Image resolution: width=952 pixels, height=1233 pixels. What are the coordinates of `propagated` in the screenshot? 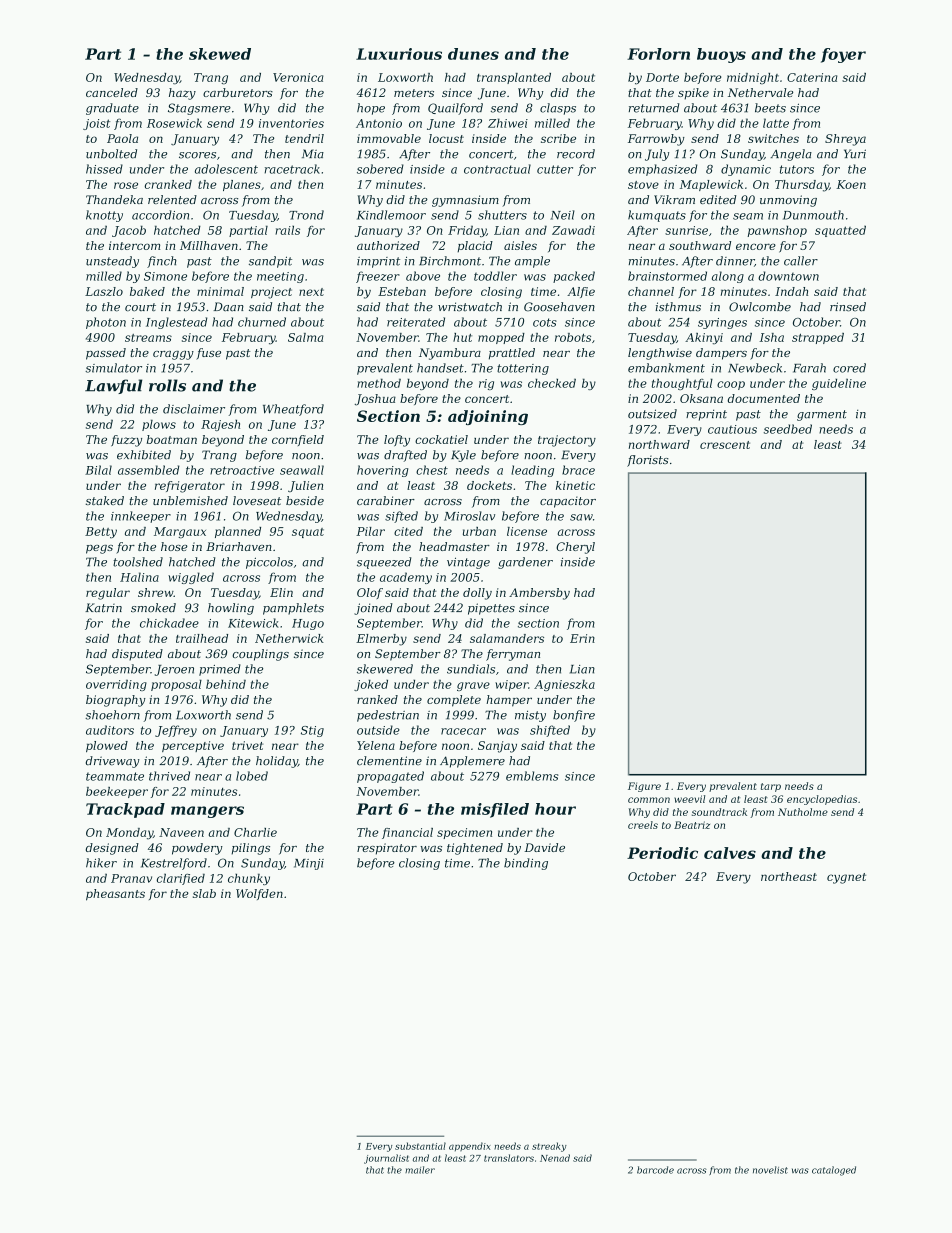 It's located at (390, 777).
